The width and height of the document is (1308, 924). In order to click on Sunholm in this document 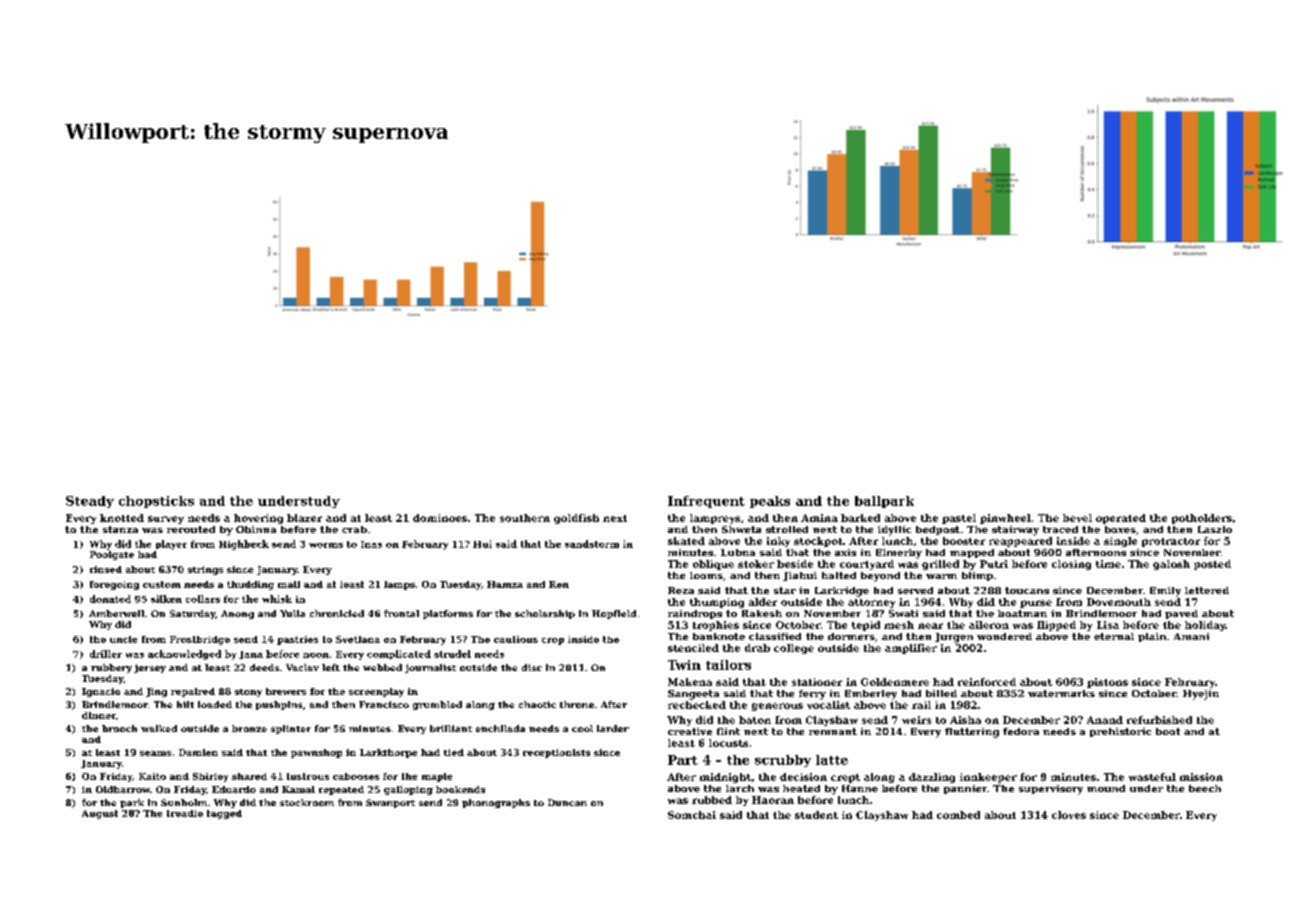, I will do `click(184, 802)`.
